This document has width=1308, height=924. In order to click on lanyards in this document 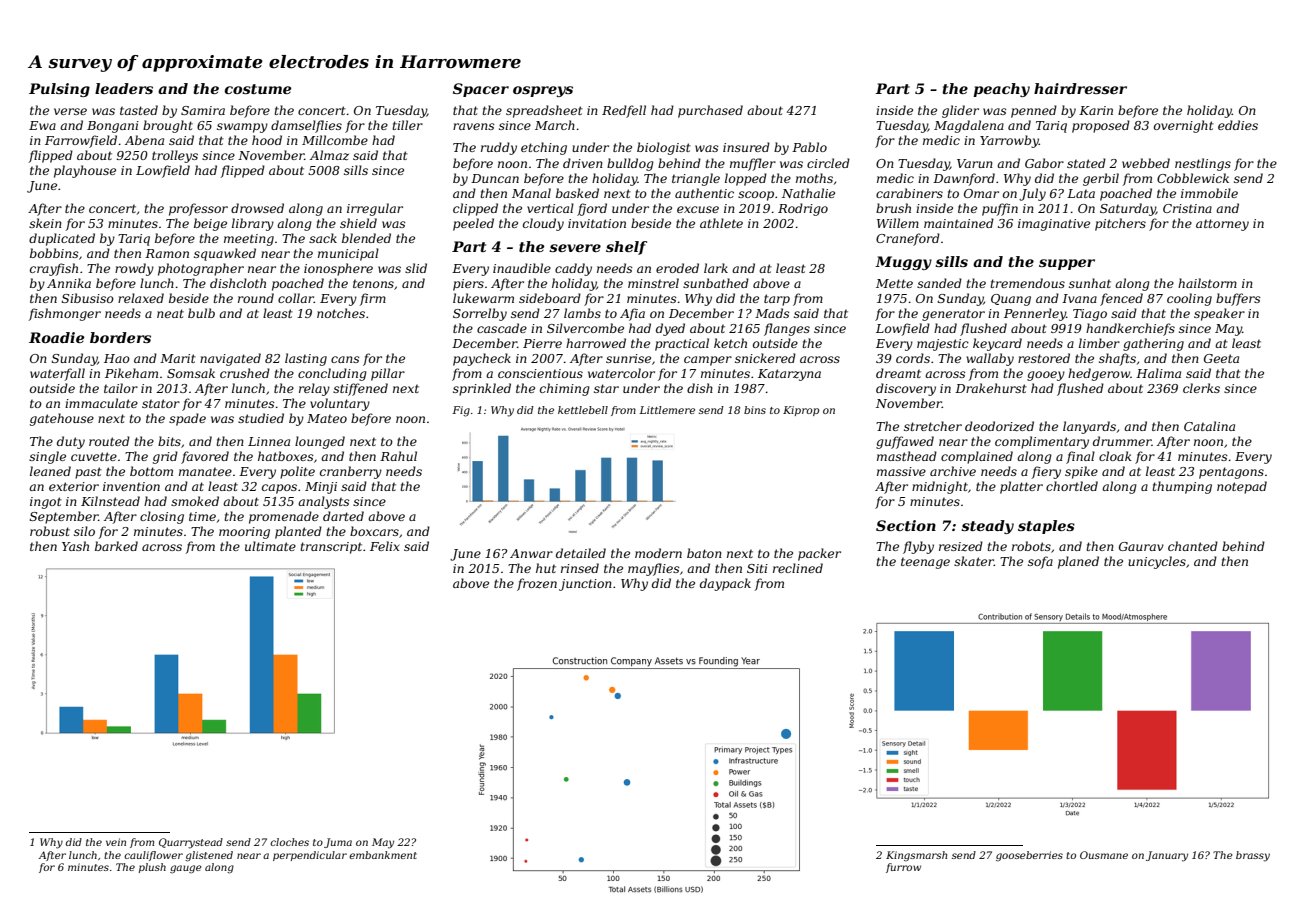, I will do `click(1089, 427)`.
